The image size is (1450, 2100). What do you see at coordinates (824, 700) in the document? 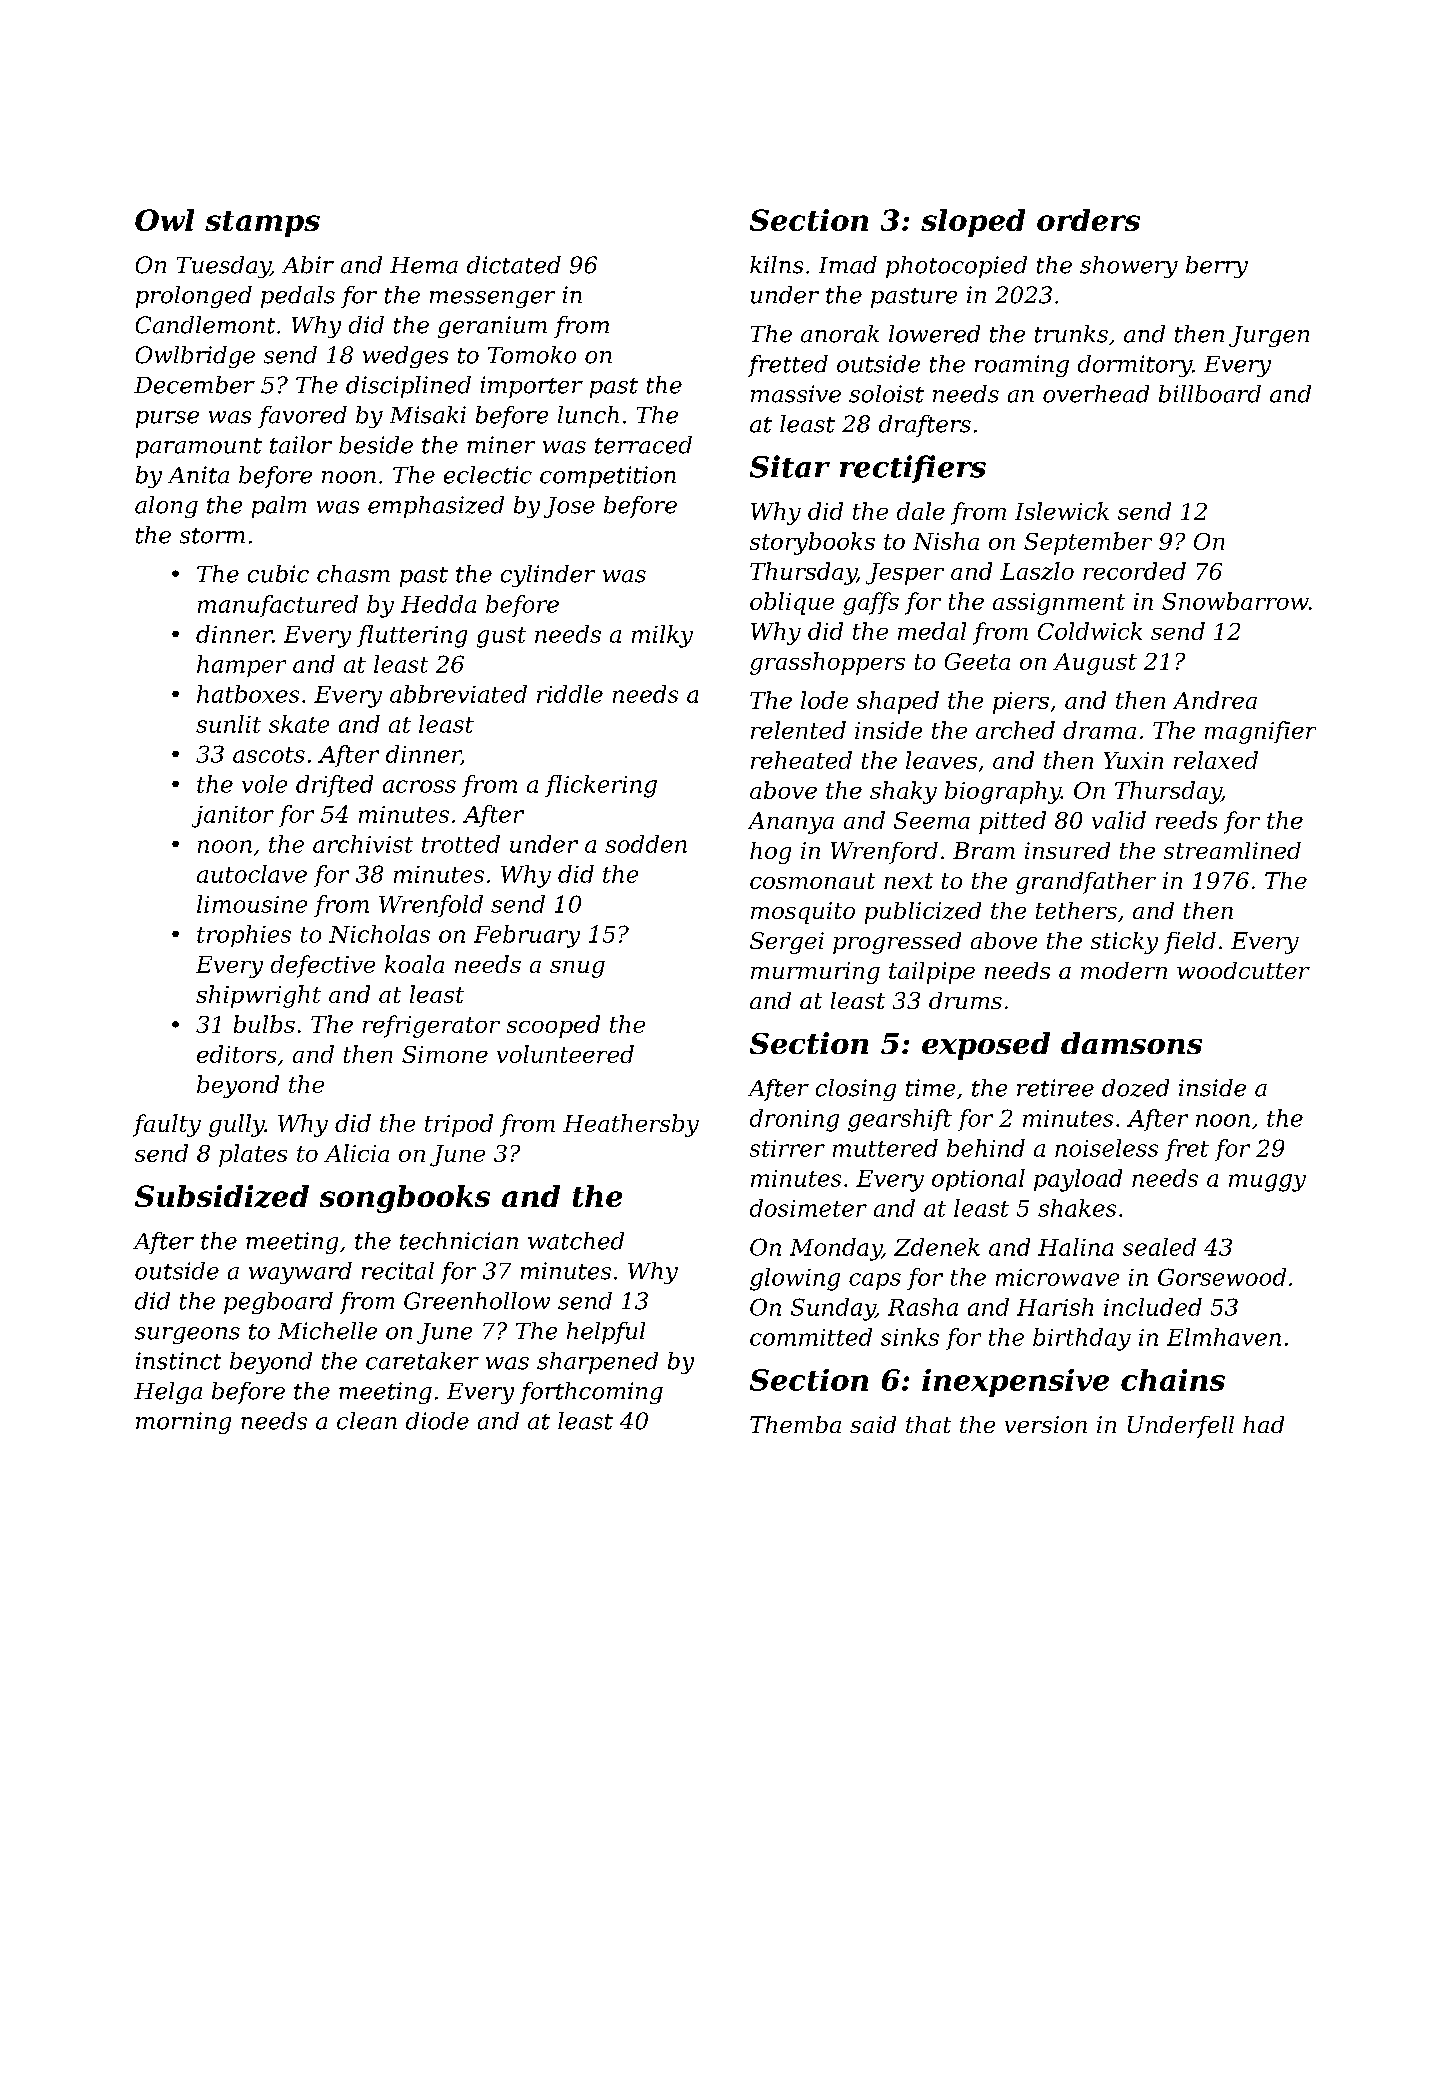
I see `lode` at bounding box center [824, 700].
